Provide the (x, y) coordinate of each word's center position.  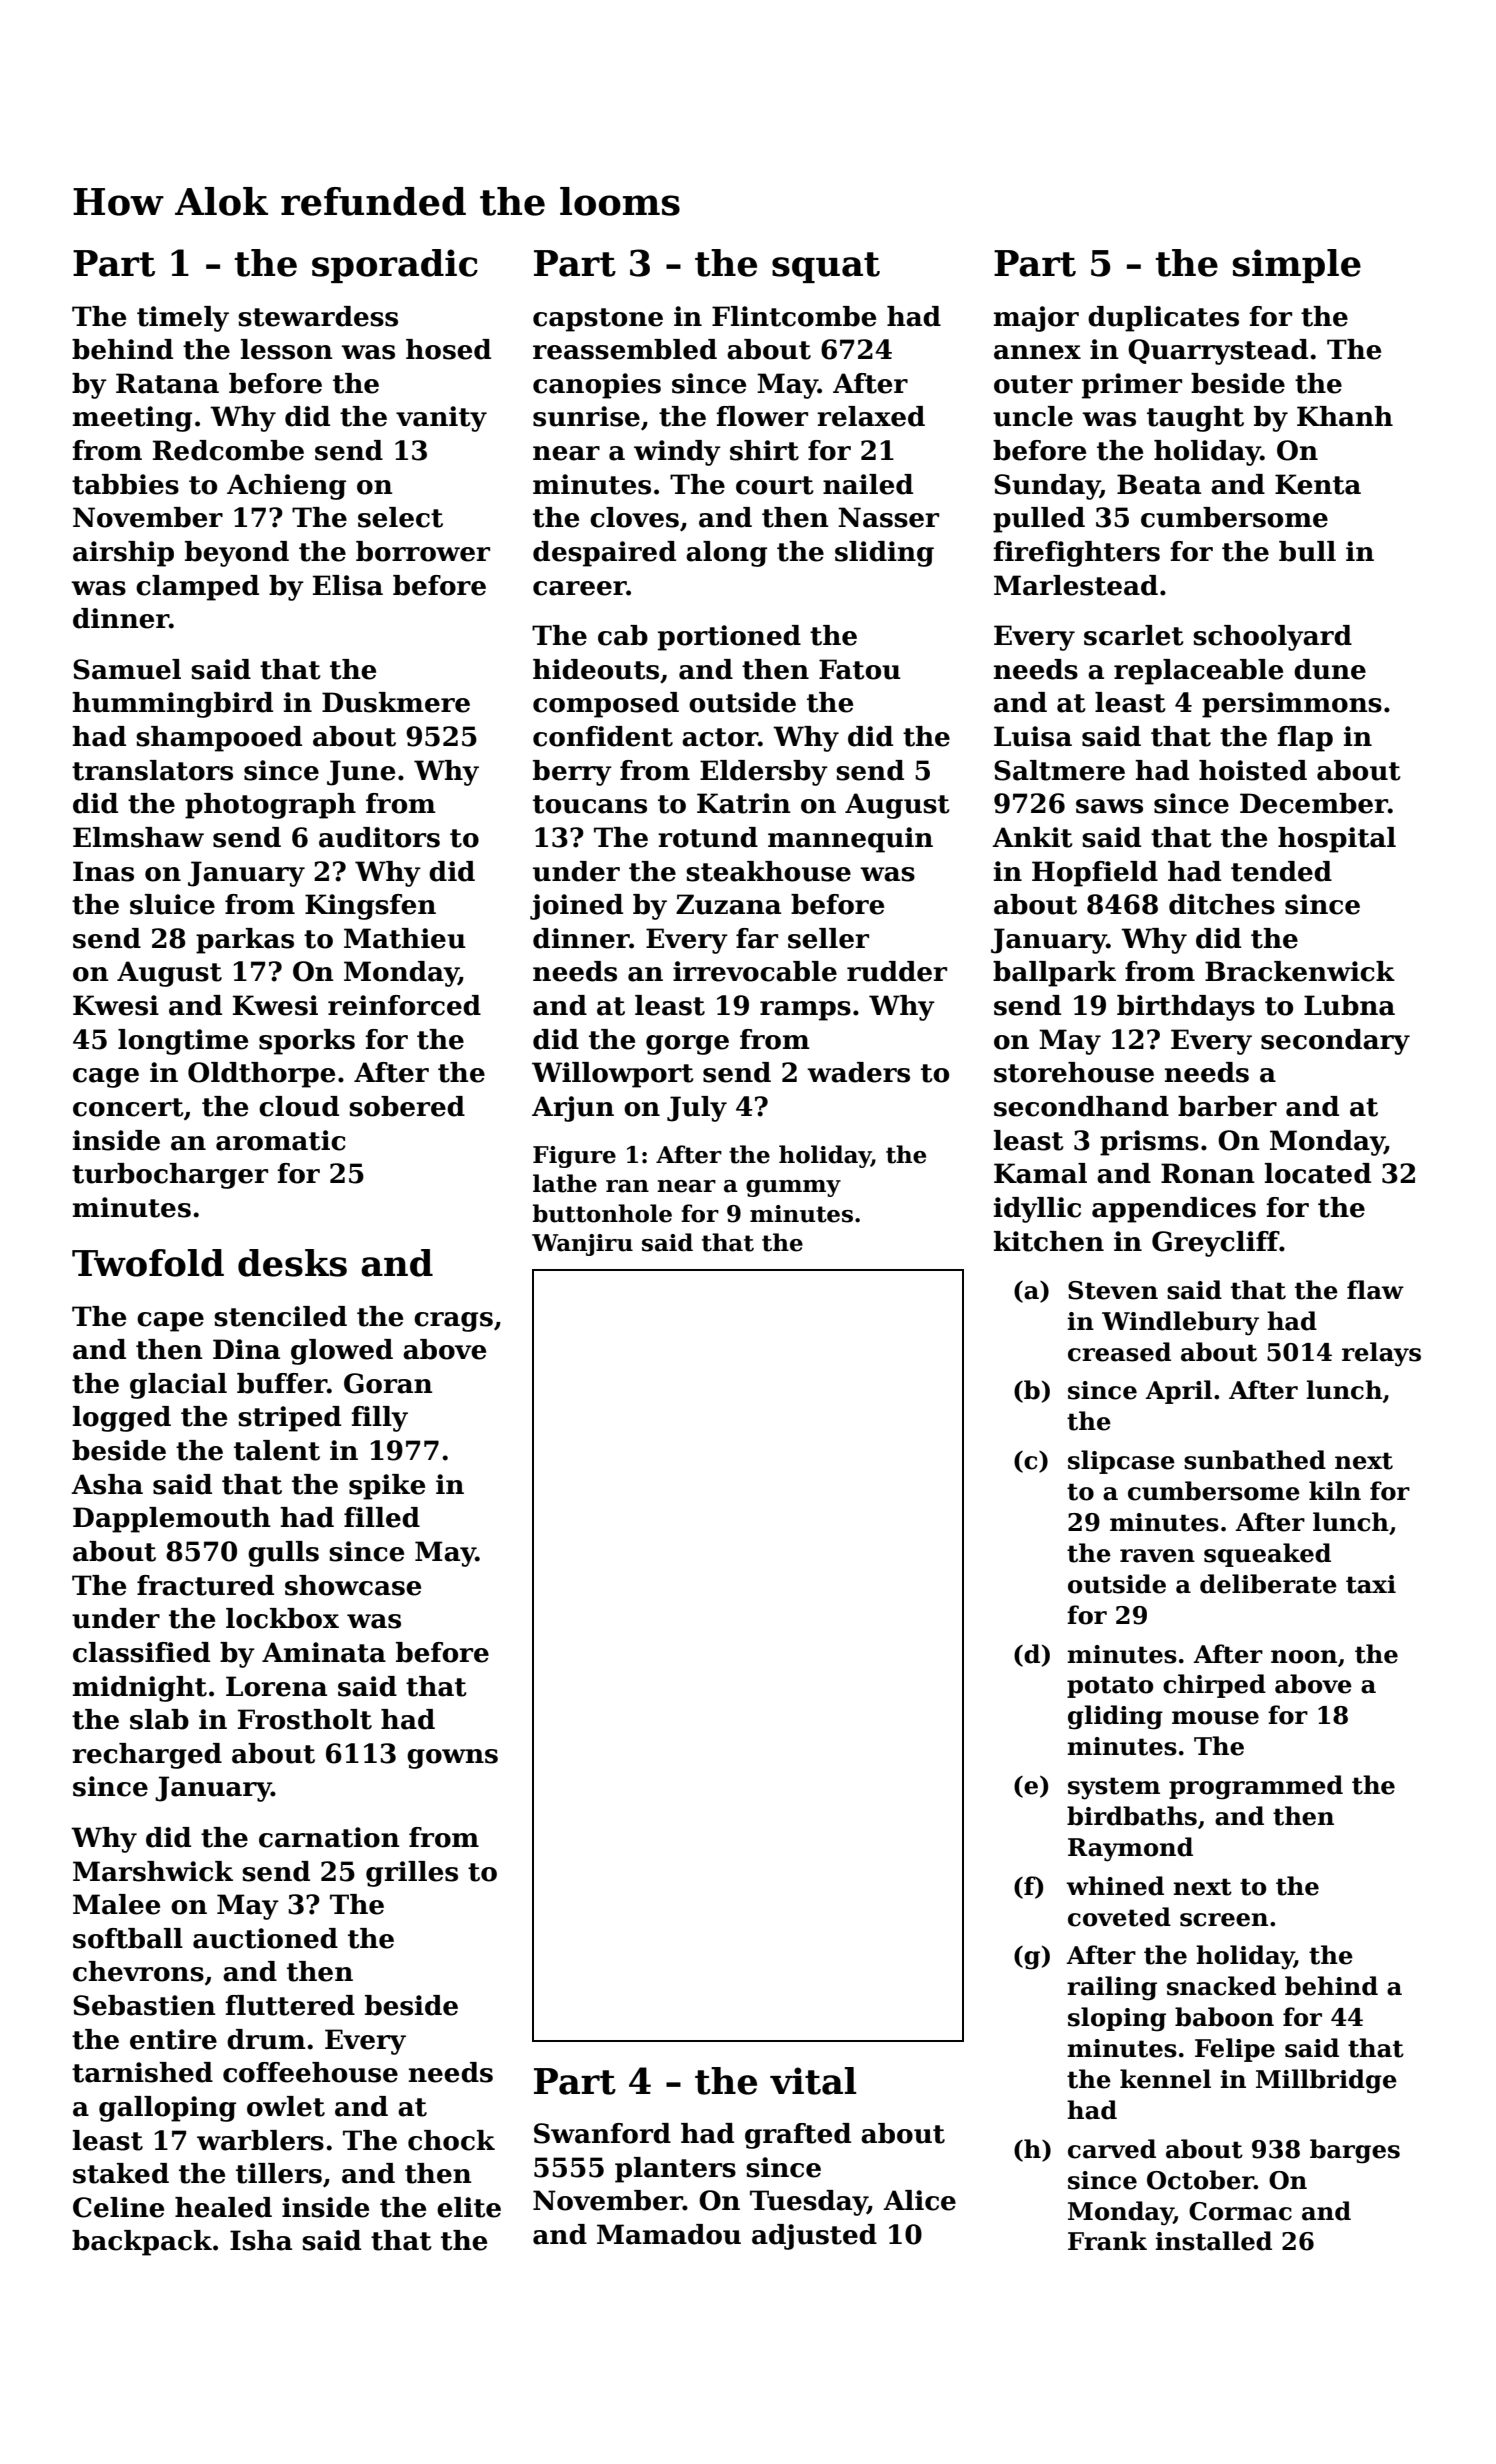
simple (1297, 266)
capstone (598, 320)
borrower (423, 551)
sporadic (395, 266)
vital (813, 2081)
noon (1304, 1657)
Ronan (1208, 1173)
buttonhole (602, 1213)
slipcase (1121, 1462)
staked (121, 2173)
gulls (283, 1554)
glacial (178, 1386)
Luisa (1033, 736)
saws (1109, 806)
